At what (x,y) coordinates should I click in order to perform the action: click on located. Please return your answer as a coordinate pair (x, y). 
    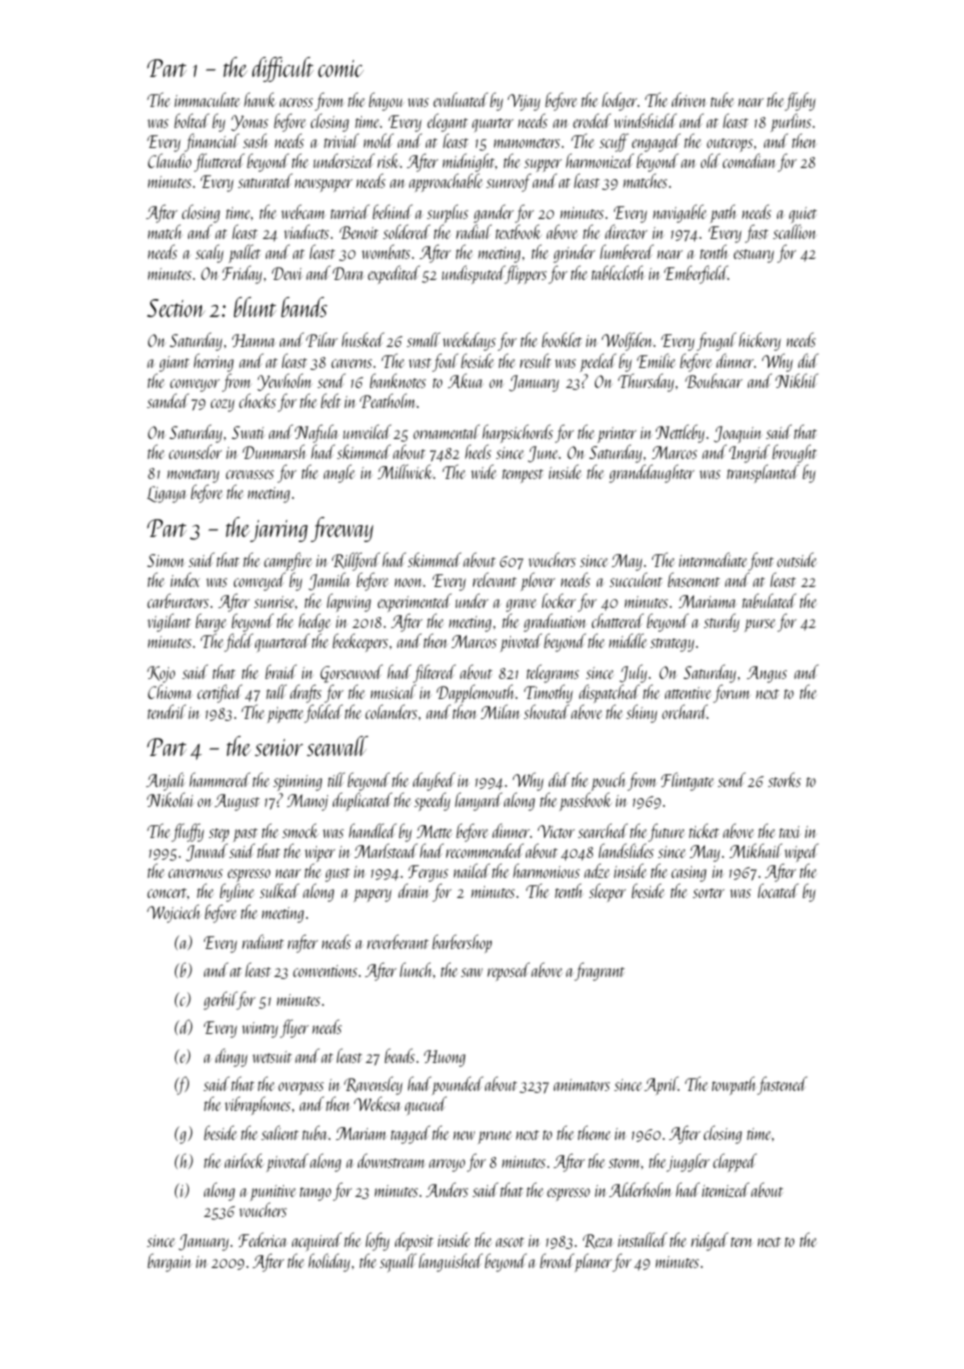
    Looking at the image, I should click on (778, 890).
